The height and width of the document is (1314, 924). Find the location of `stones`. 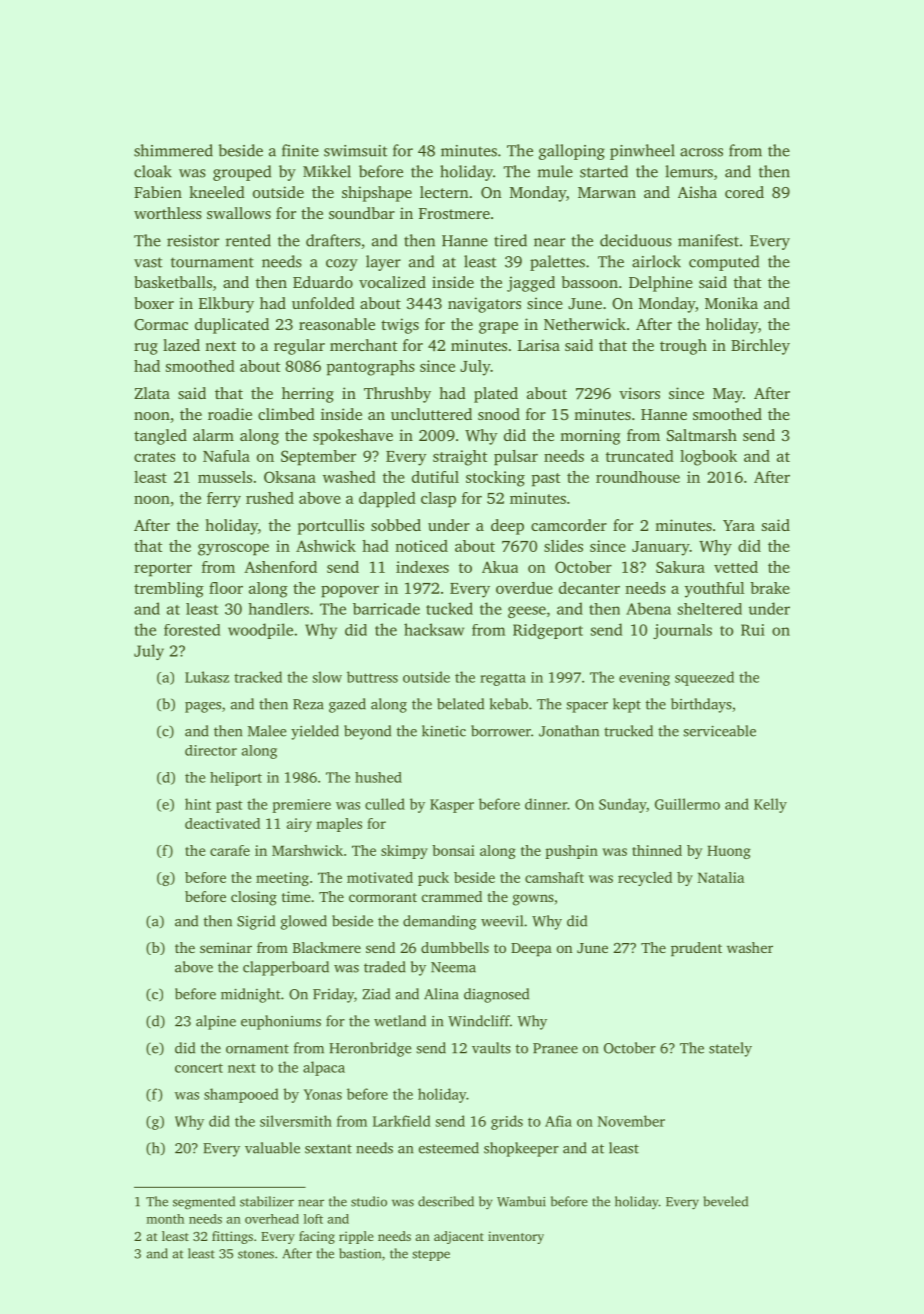

stones is located at coordinates (256, 1254).
